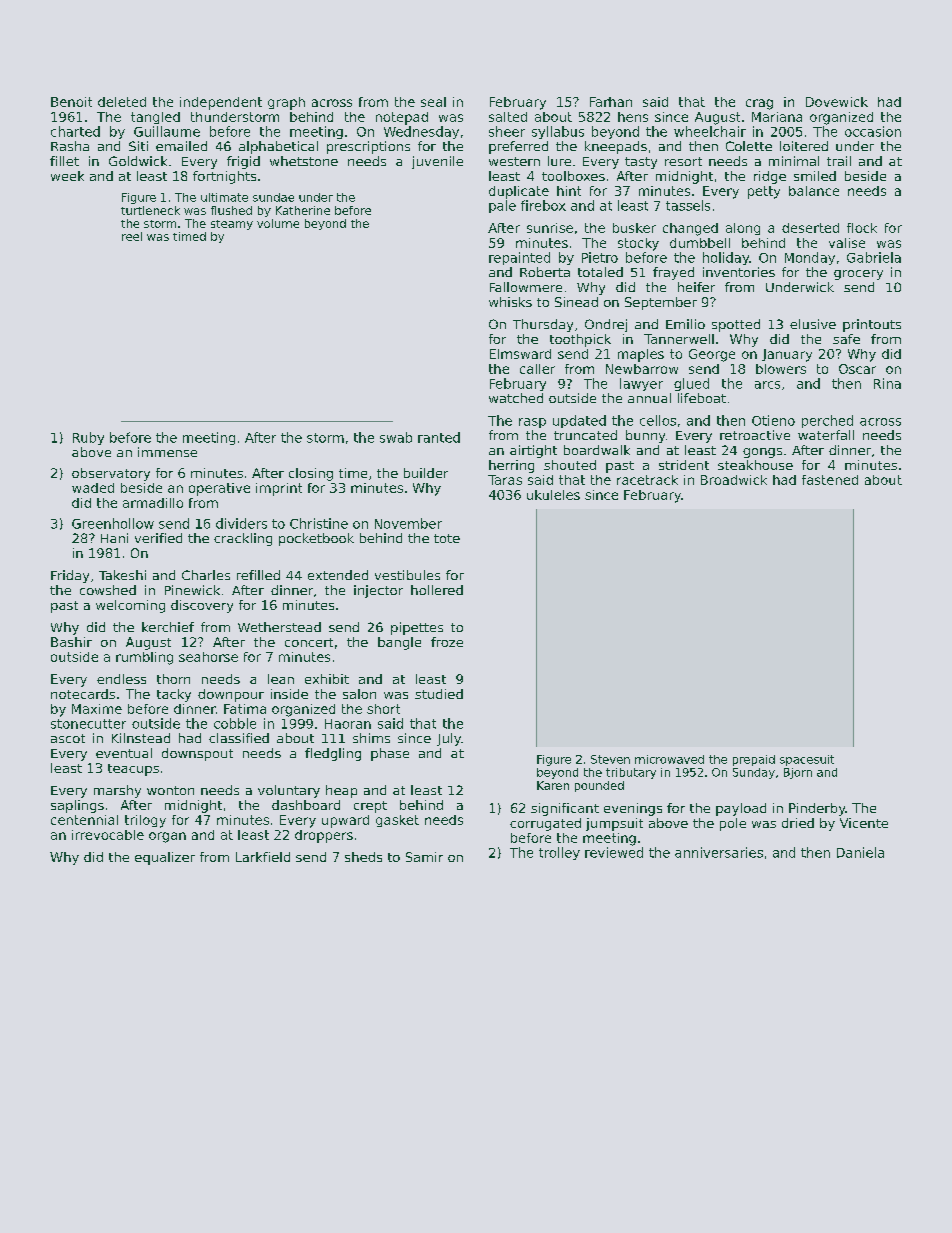  What do you see at coordinates (153, 503) in the image?
I see `armadillo` at bounding box center [153, 503].
